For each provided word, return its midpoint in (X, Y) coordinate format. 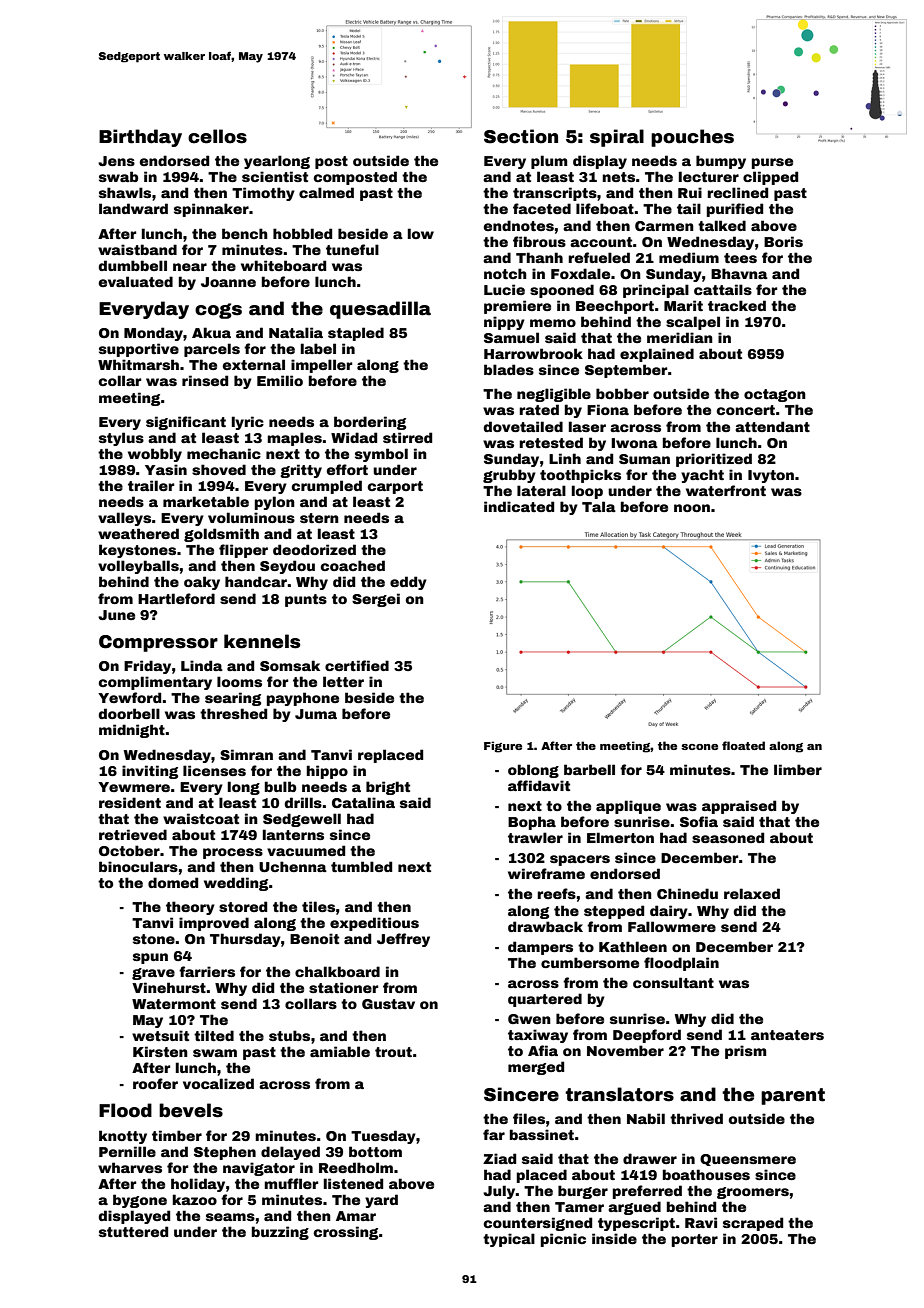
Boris (783, 241)
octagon (775, 395)
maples (294, 439)
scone (699, 747)
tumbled (361, 866)
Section (521, 136)
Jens (116, 161)
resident (130, 802)
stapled (356, 334)
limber (798, 769)
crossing (346, 1233)
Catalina (363, 802)
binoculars (138, 866)
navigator (259, 1169)
